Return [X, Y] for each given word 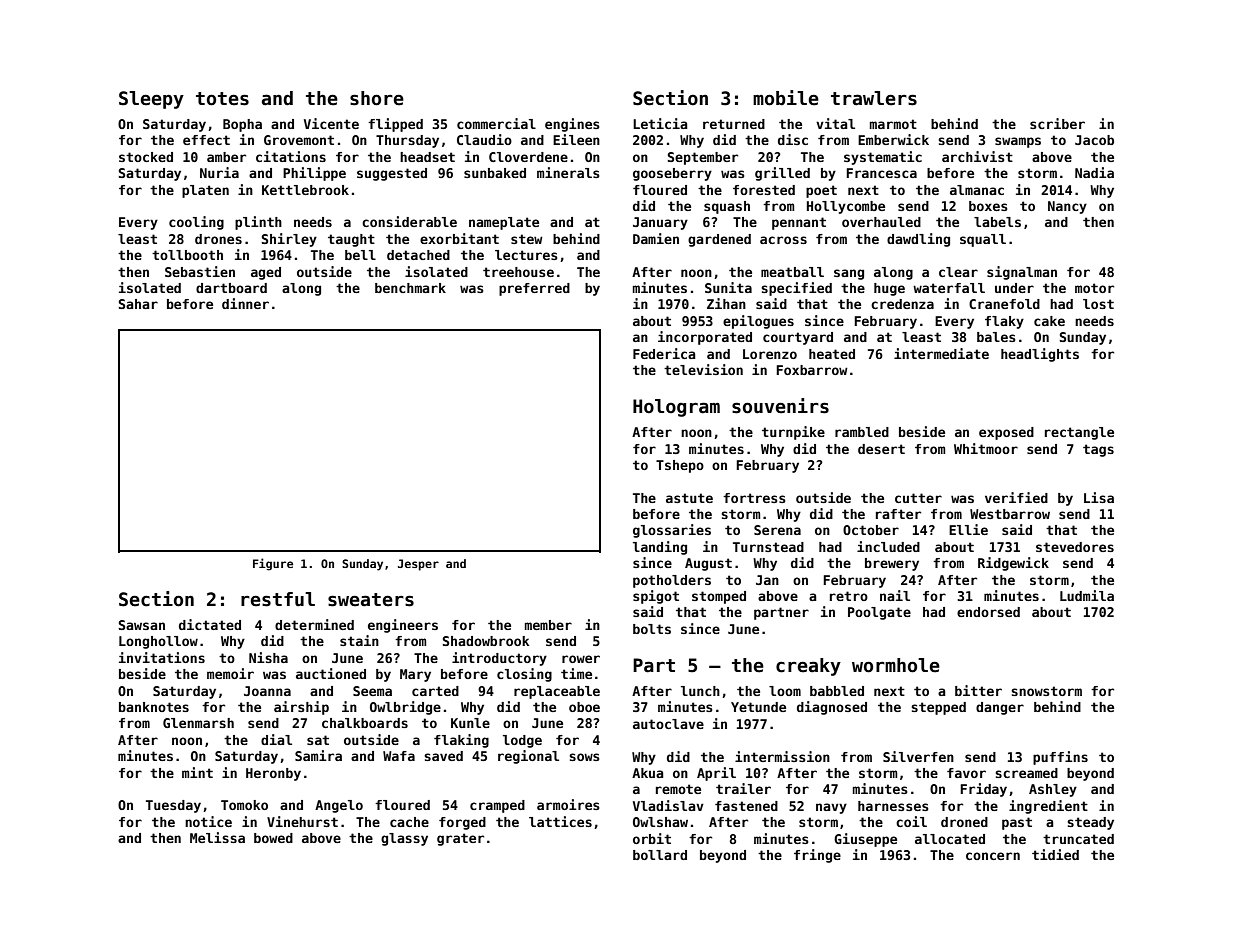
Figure [273, 564]
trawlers [874, 98]
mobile [786, 98]
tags [1098, 450]
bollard [660, 855]
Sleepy [151, 100]
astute [689, 498]
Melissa [217, 837]
